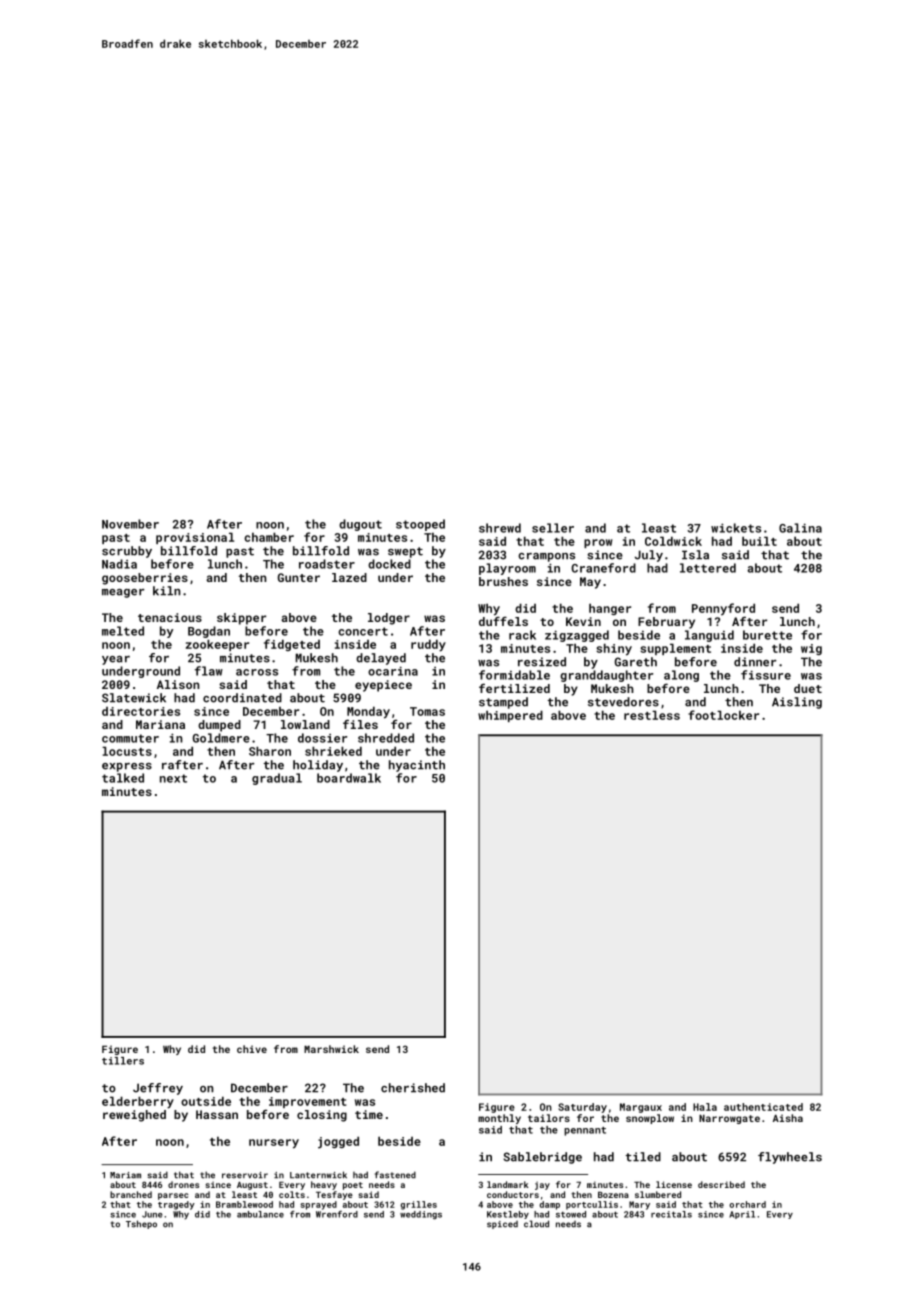 The width and height of the page is (924, 1314). I want to click on lazed, so click(349, 577).
